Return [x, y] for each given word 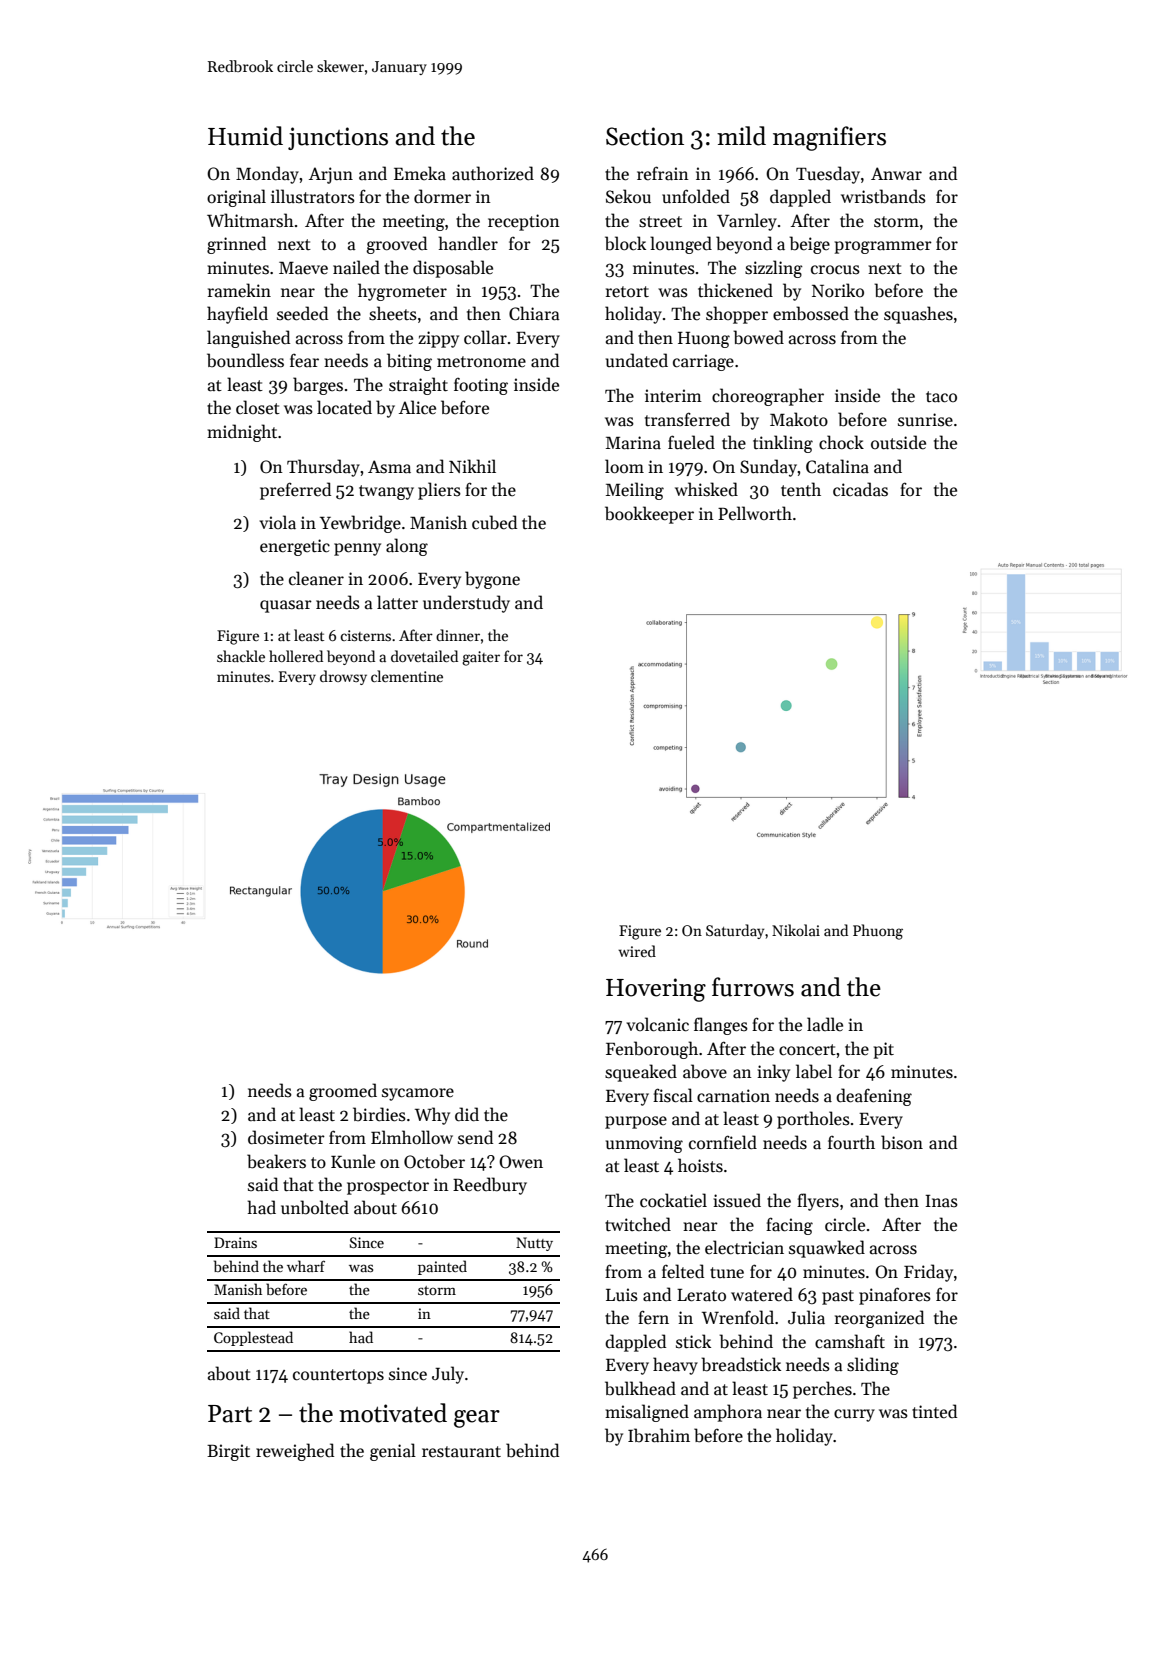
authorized [493, 173]
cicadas [860, 489]
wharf [306, 1266]
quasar [286, 606]
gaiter [481, 658]
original [236, 198]
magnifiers [829, 138]
